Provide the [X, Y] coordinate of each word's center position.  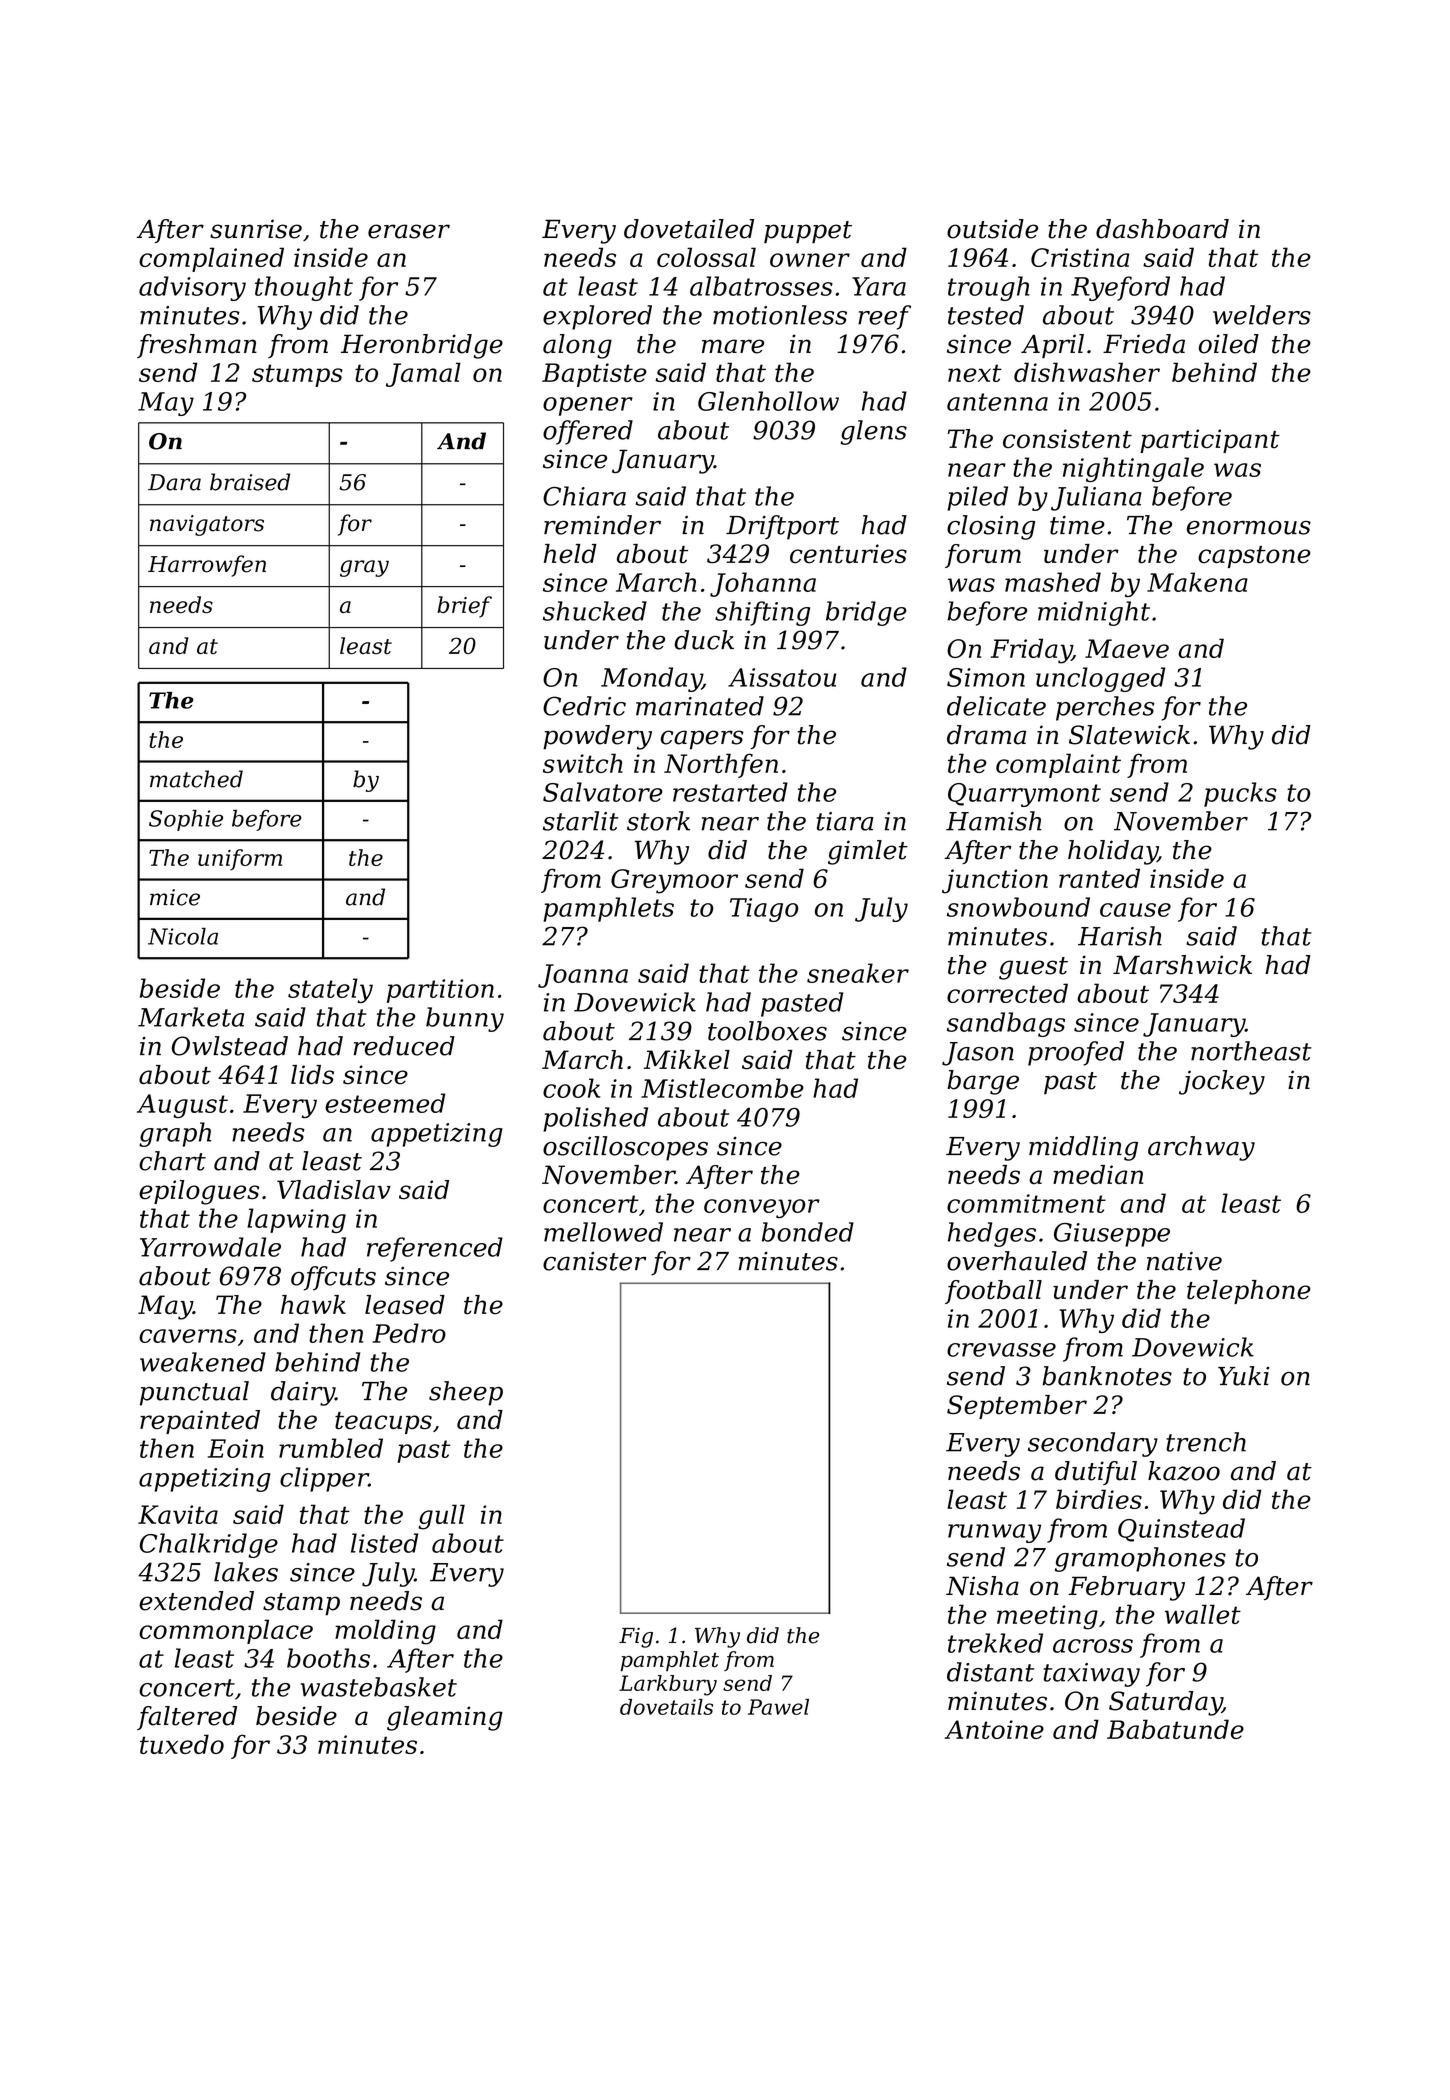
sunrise [256, 229]
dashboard [1162, 229]
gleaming [445, 1718]
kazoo [1184, 1471]
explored [597, 317]
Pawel [778, 1707]
